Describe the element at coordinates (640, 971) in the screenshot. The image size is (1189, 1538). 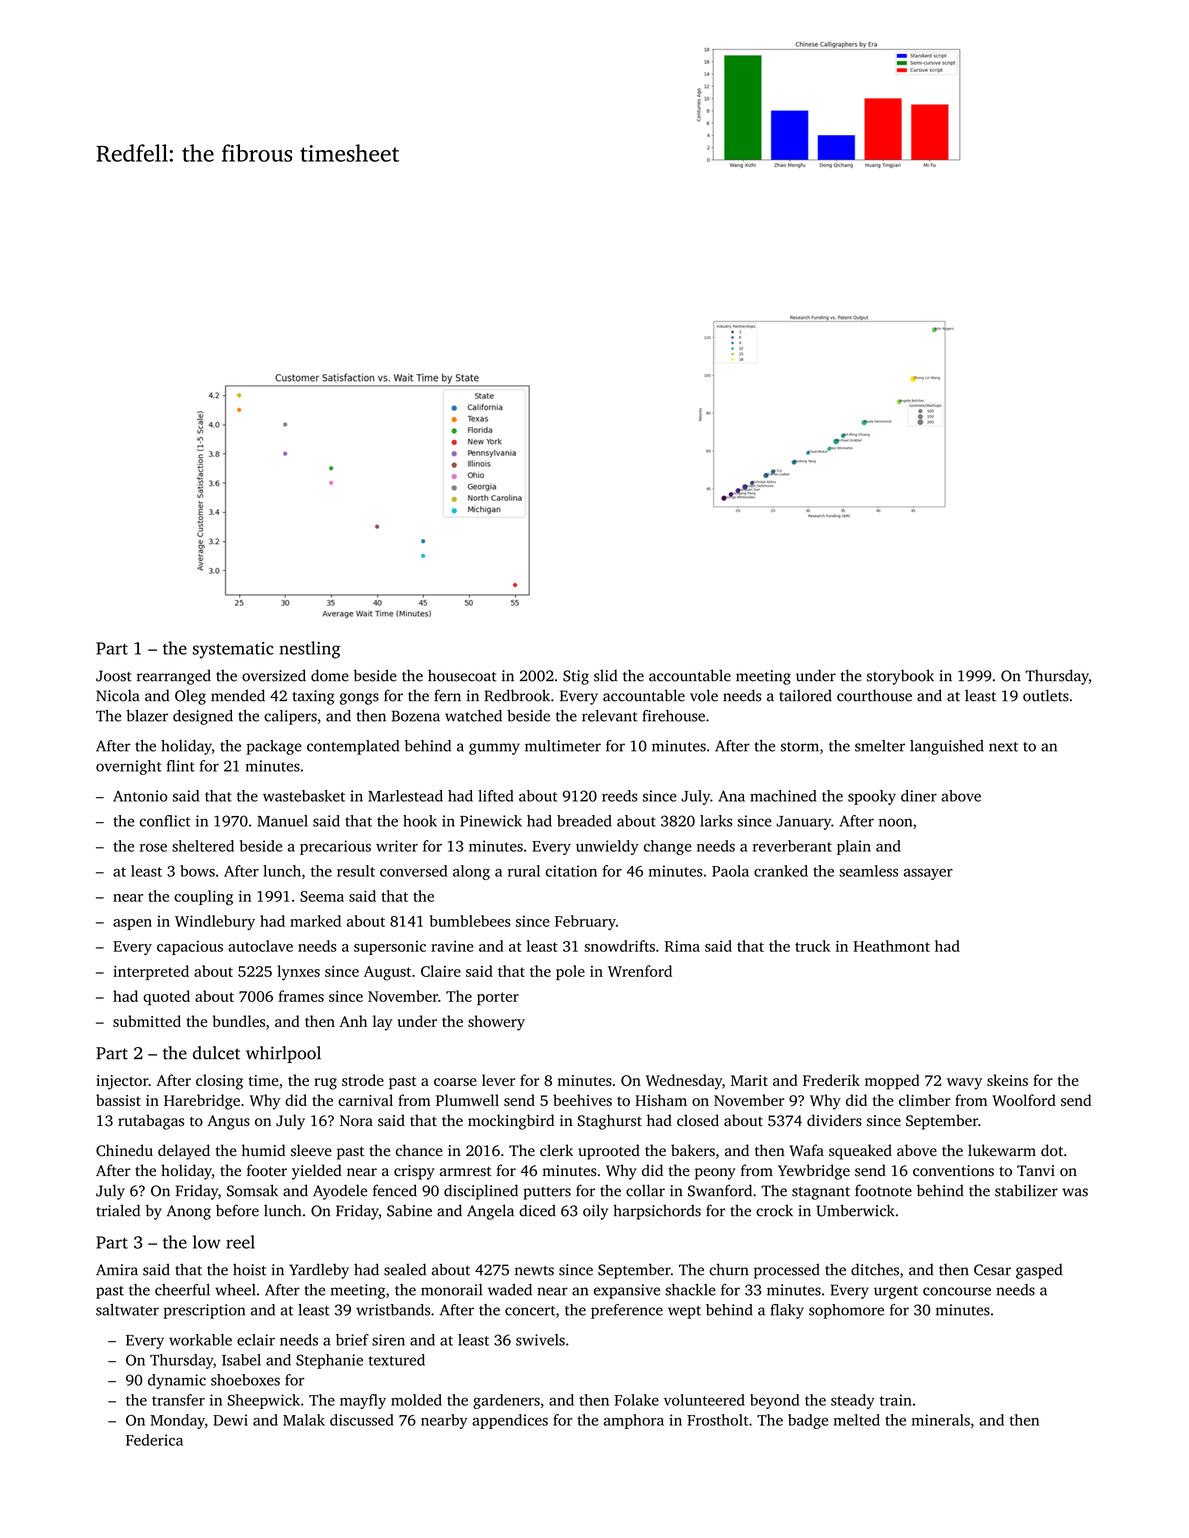
I see `Wrenford` at that location.
